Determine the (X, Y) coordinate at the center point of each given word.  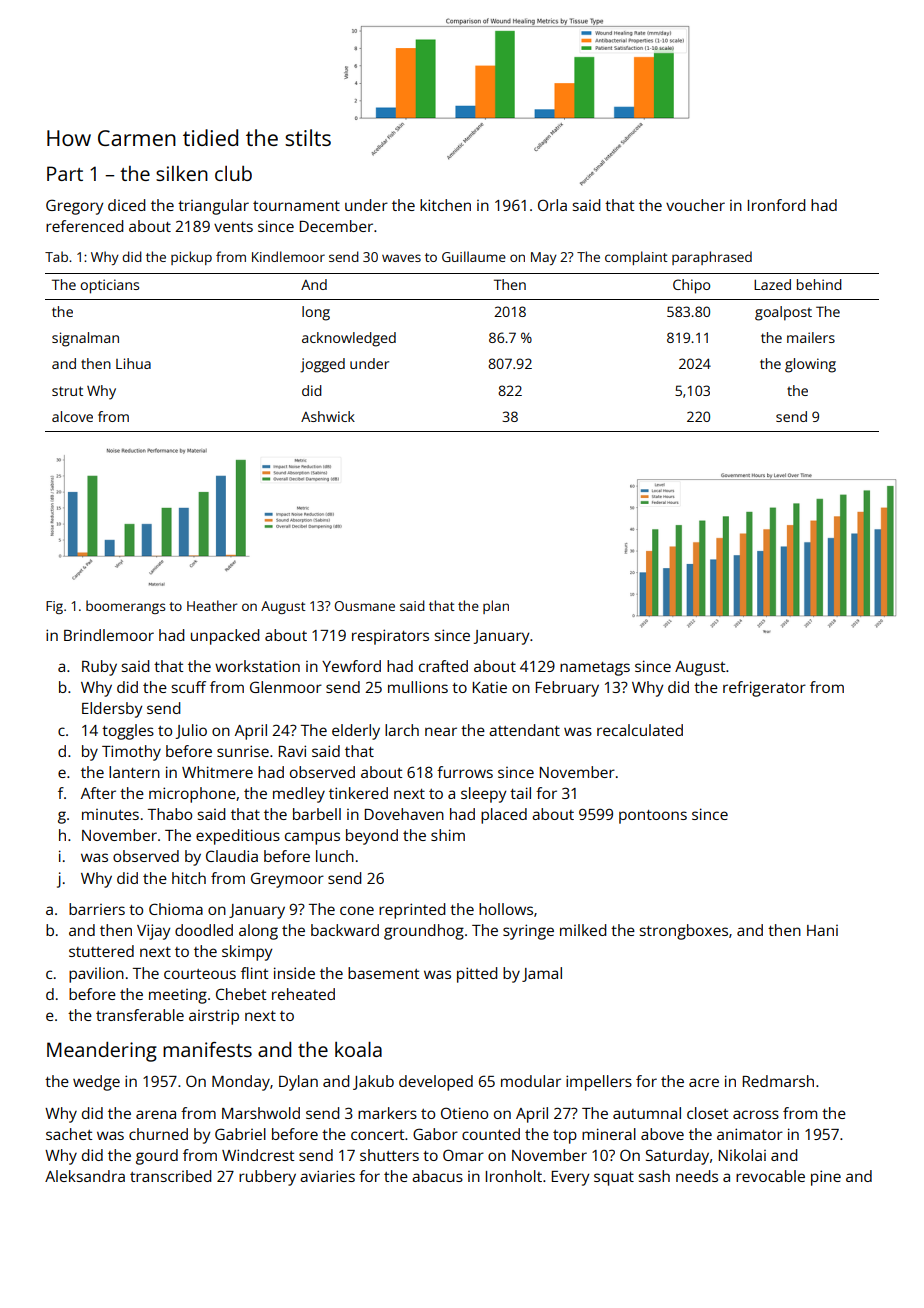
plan (496, 607)
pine (826, 1178)
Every (570, 1178)
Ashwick (328, 416)
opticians (109, 286)
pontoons (653, 817)
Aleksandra (85, 1176)
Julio (191, 731)
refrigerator (764, 689)
